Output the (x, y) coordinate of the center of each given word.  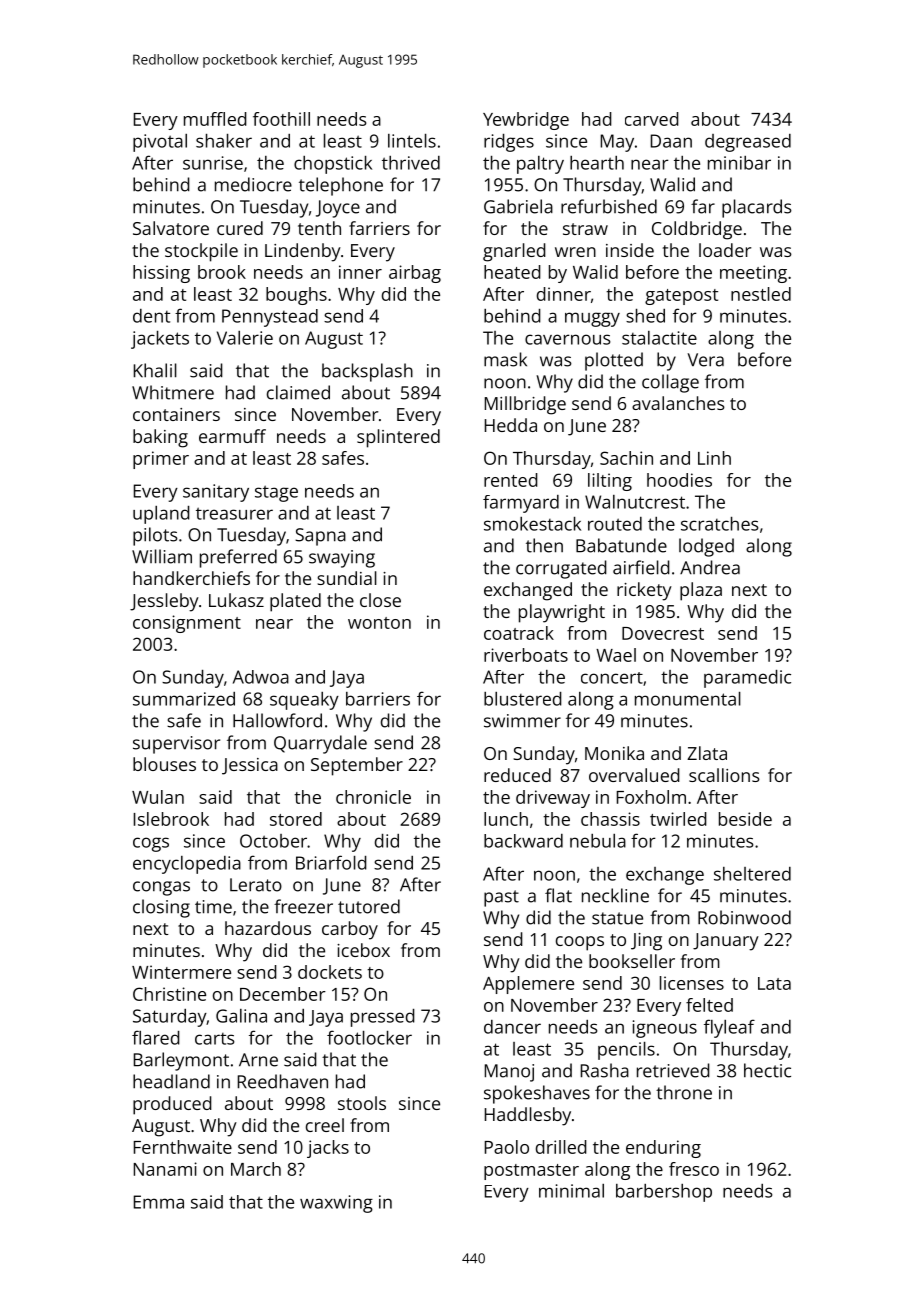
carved (652, 119)
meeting (753, 274)
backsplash (367, 372)
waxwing (336, 1204)
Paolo (507, 1147)
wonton (379, 623)
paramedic (747, 679)
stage (276, 493)
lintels (412, 141)
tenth (319, 228)
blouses (164, 764)
